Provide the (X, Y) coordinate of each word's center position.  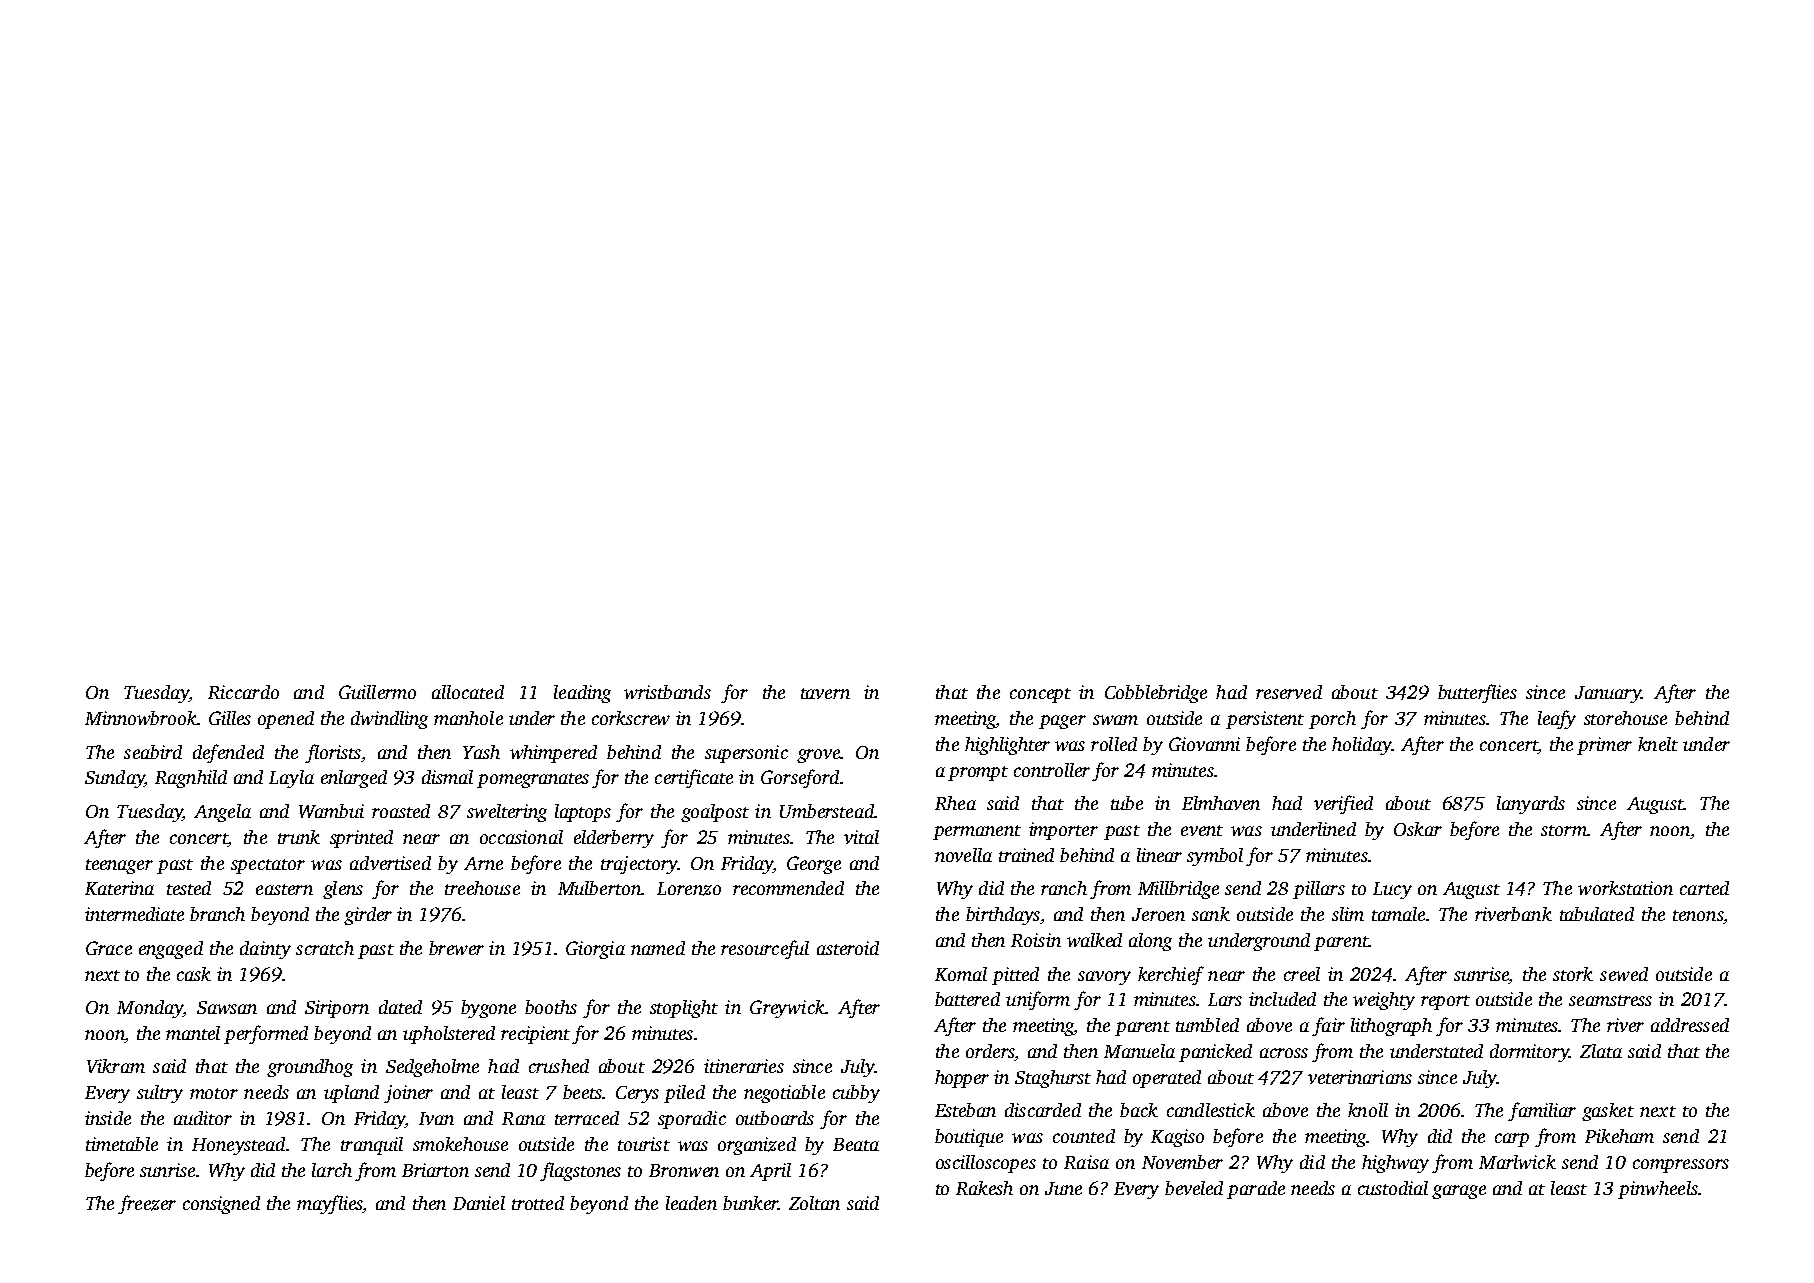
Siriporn (337, 1009)
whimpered (553, 754)
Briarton (435, 1170)
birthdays (1003, 916)
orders (990, 1051)
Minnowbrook (141, 718)
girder (368, 916)
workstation (1625, 888)
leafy (1557, 719)
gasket (1608, 1112)
